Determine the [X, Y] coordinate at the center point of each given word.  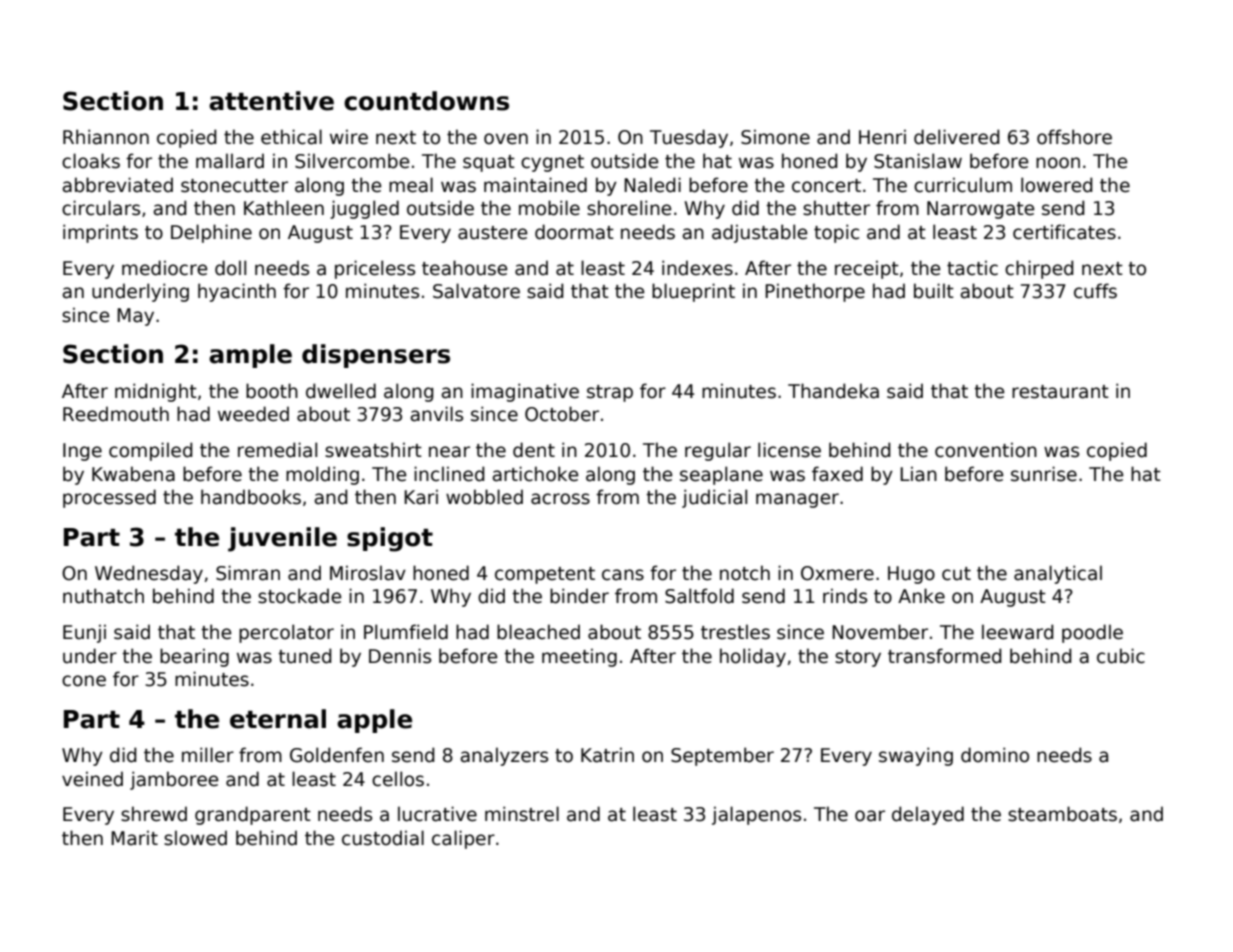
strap [610, 393]
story [858, 658]
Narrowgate [981, 210]
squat [489, 163]
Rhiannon [106, 137]
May [135, 317]
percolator [286, 633]
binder [579, 596]
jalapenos [756, 815]
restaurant [1060, 392]
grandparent [253, 815]
